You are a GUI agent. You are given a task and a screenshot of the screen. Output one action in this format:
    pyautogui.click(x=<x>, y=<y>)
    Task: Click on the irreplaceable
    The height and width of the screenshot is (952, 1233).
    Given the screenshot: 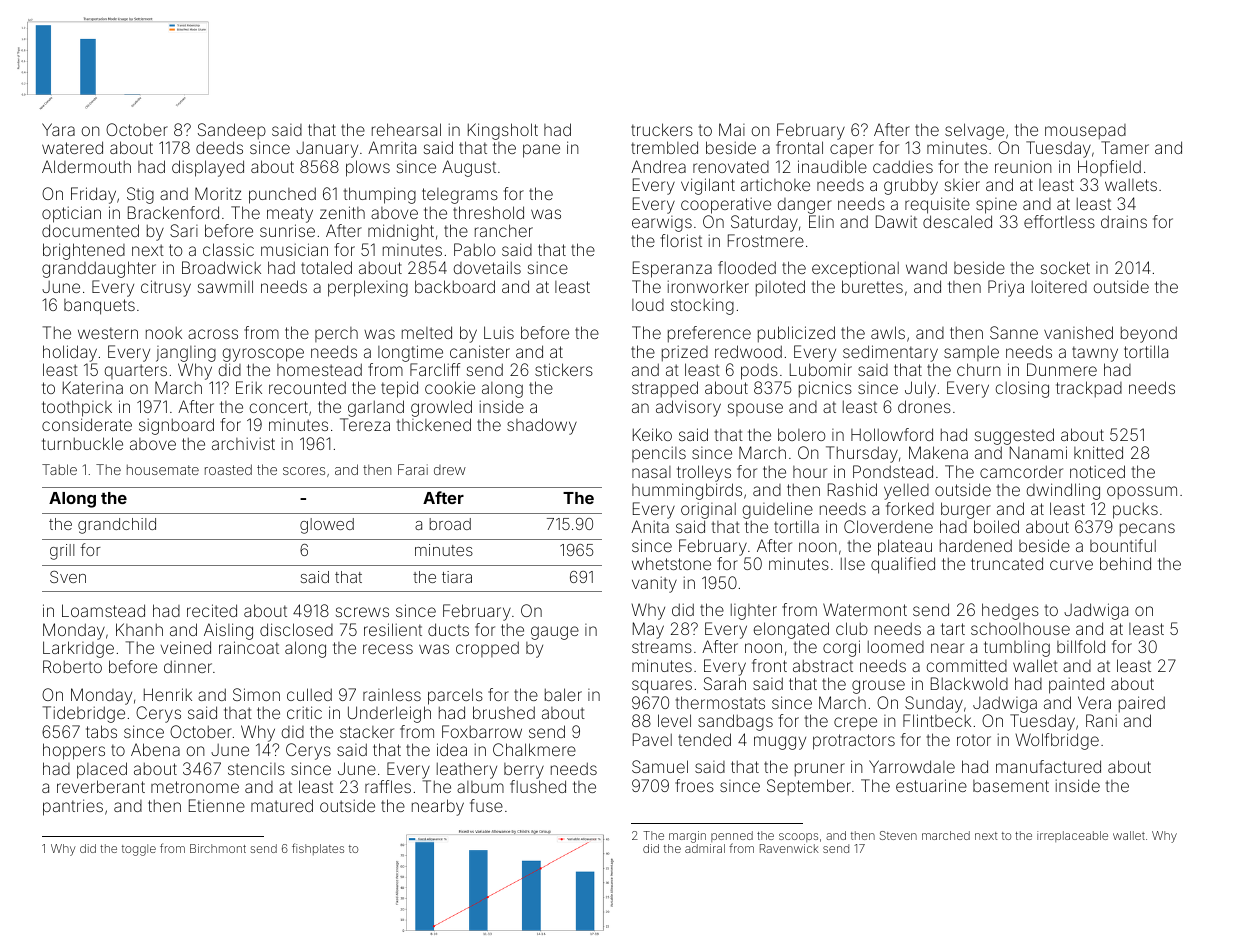 What is the action you would take?
    pyautogui.click(x=1072, y=836)
